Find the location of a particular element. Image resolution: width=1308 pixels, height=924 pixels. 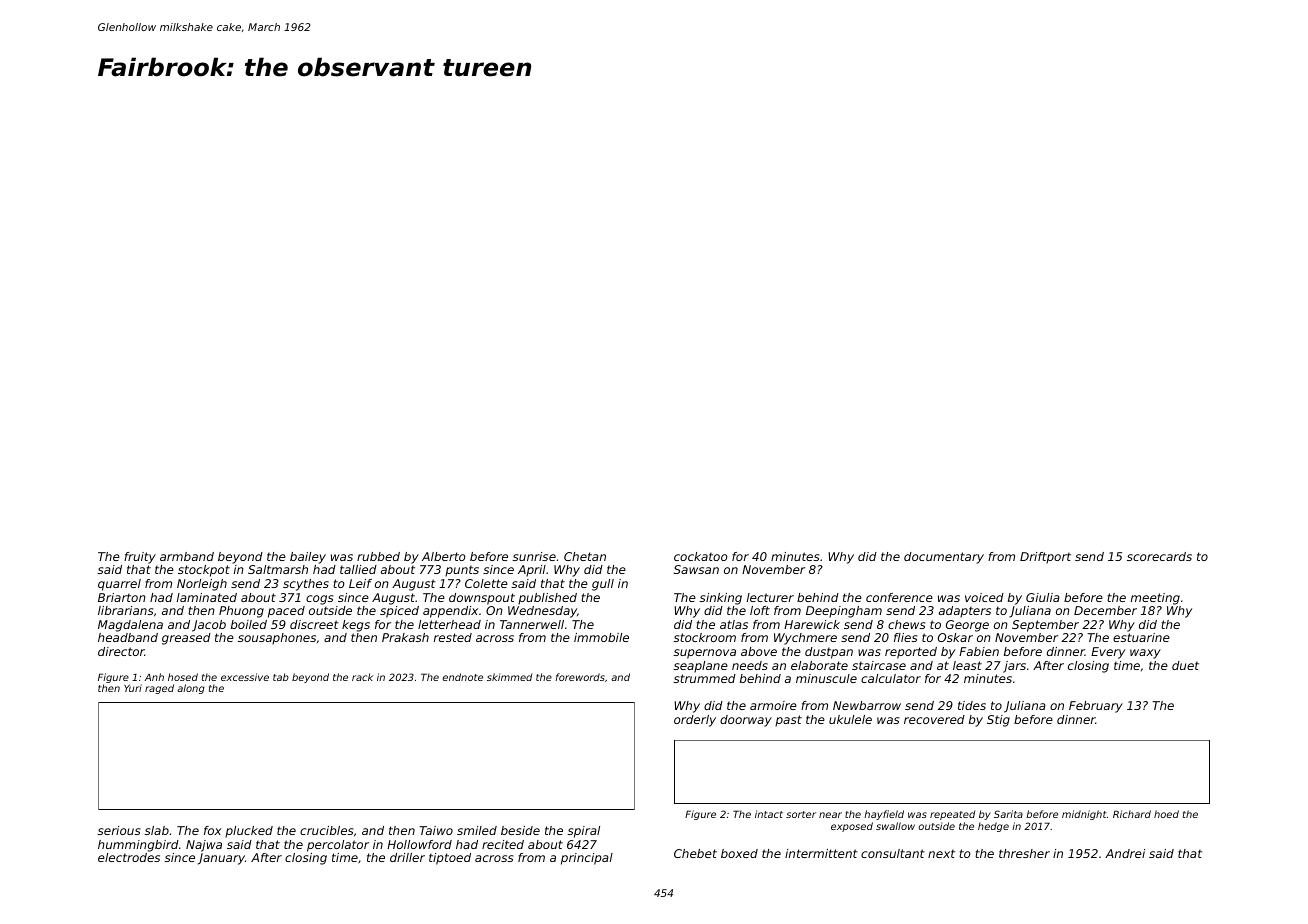

armband is located at coordinates (187, 556).
